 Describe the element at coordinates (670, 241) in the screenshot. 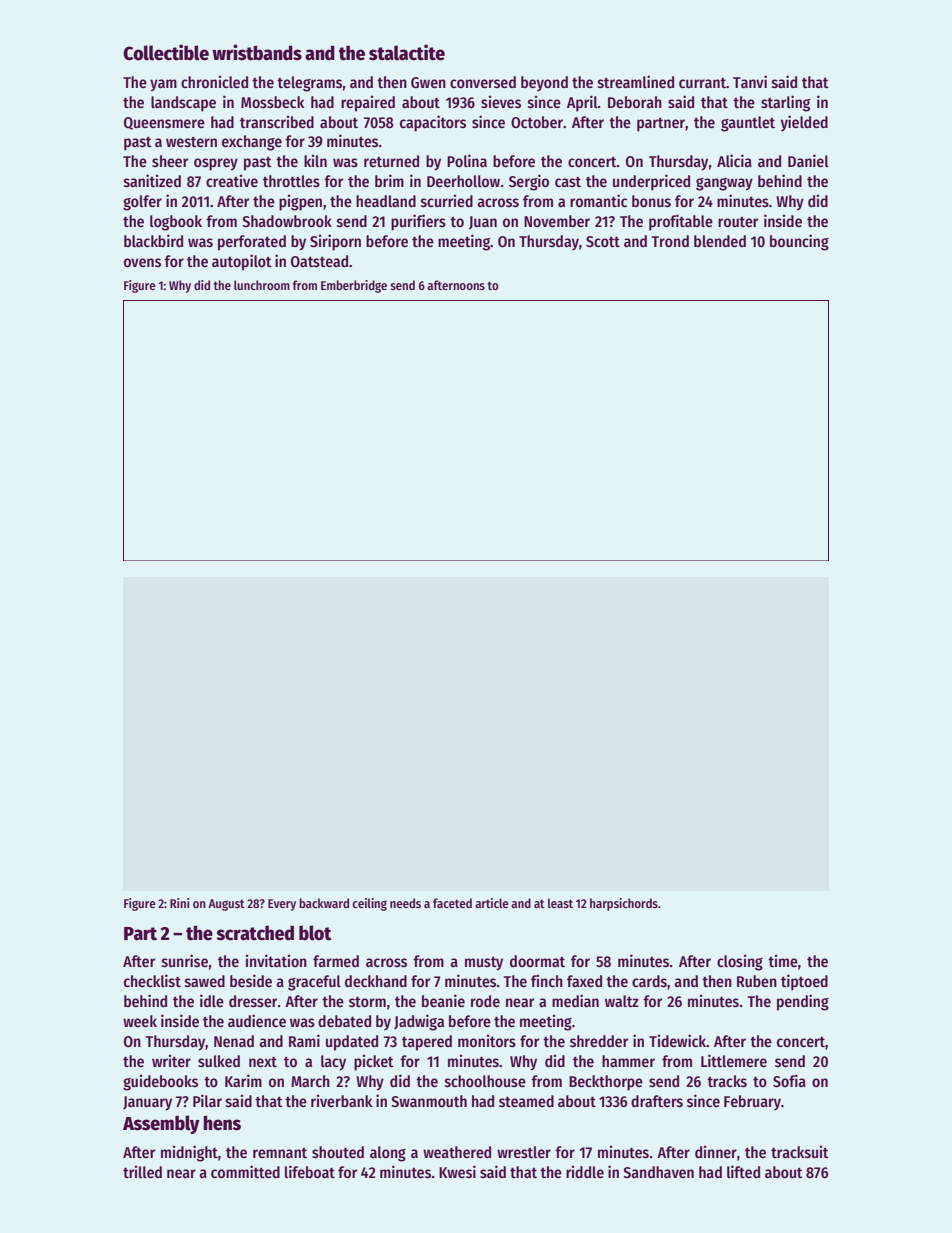

I see `Trond` at that location.
